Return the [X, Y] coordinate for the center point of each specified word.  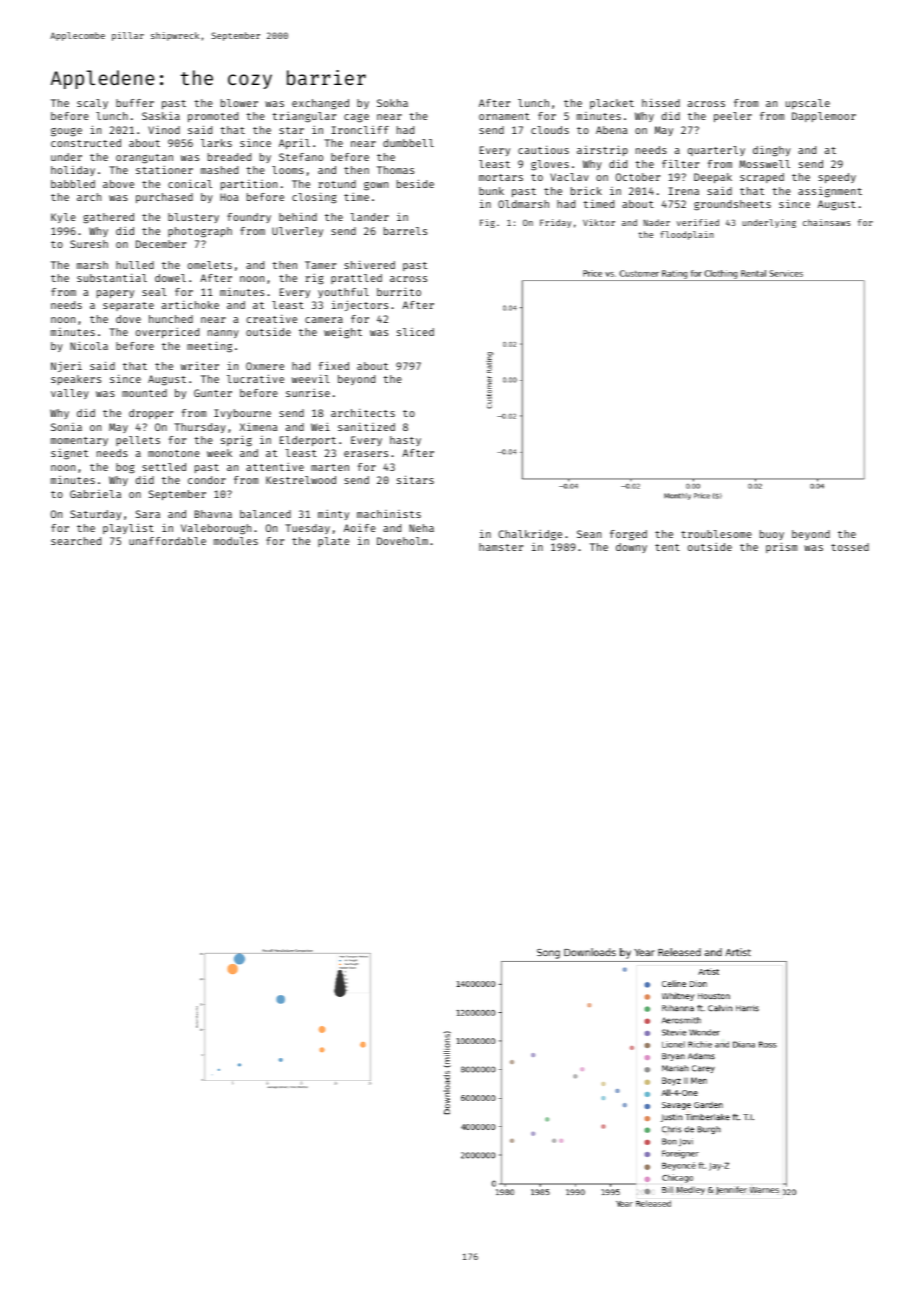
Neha [421, 528]
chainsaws [827, 222]
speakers [76, 380]
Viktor [599, 222]
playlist [128, 528]
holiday [73, 171]
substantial [112, 278]
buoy [772, 535]
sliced [415, 332]
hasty [405, 441]
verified [697, 222]
